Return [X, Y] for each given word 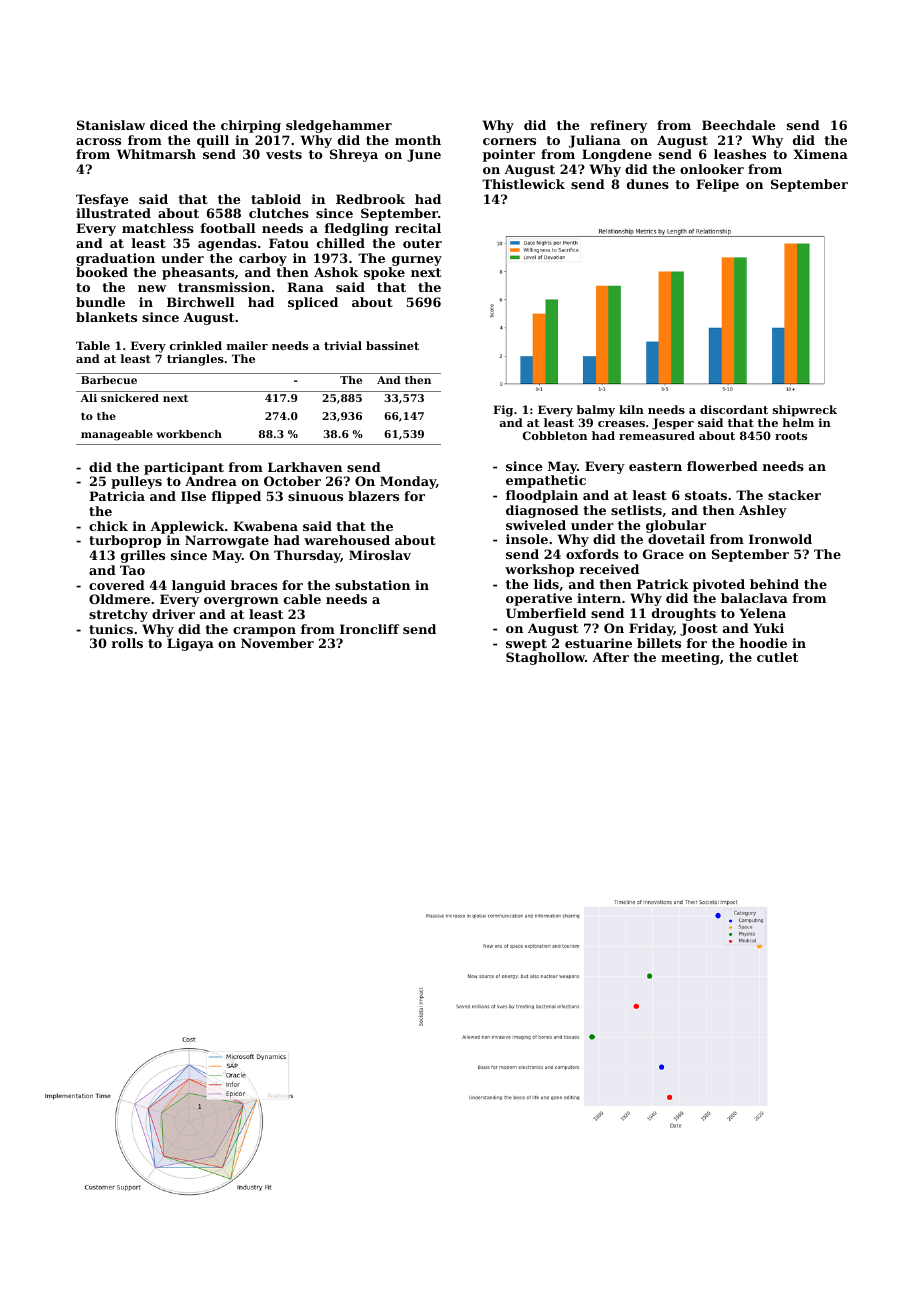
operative [539, 599]
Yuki [768, 628]
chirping [251, 126]
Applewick [187, 527]
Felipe [717, 185]
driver [173, 614]
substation [372, 585]
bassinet [392, 345]
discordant [734, 409]
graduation [115, 259]
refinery [618, 126]
